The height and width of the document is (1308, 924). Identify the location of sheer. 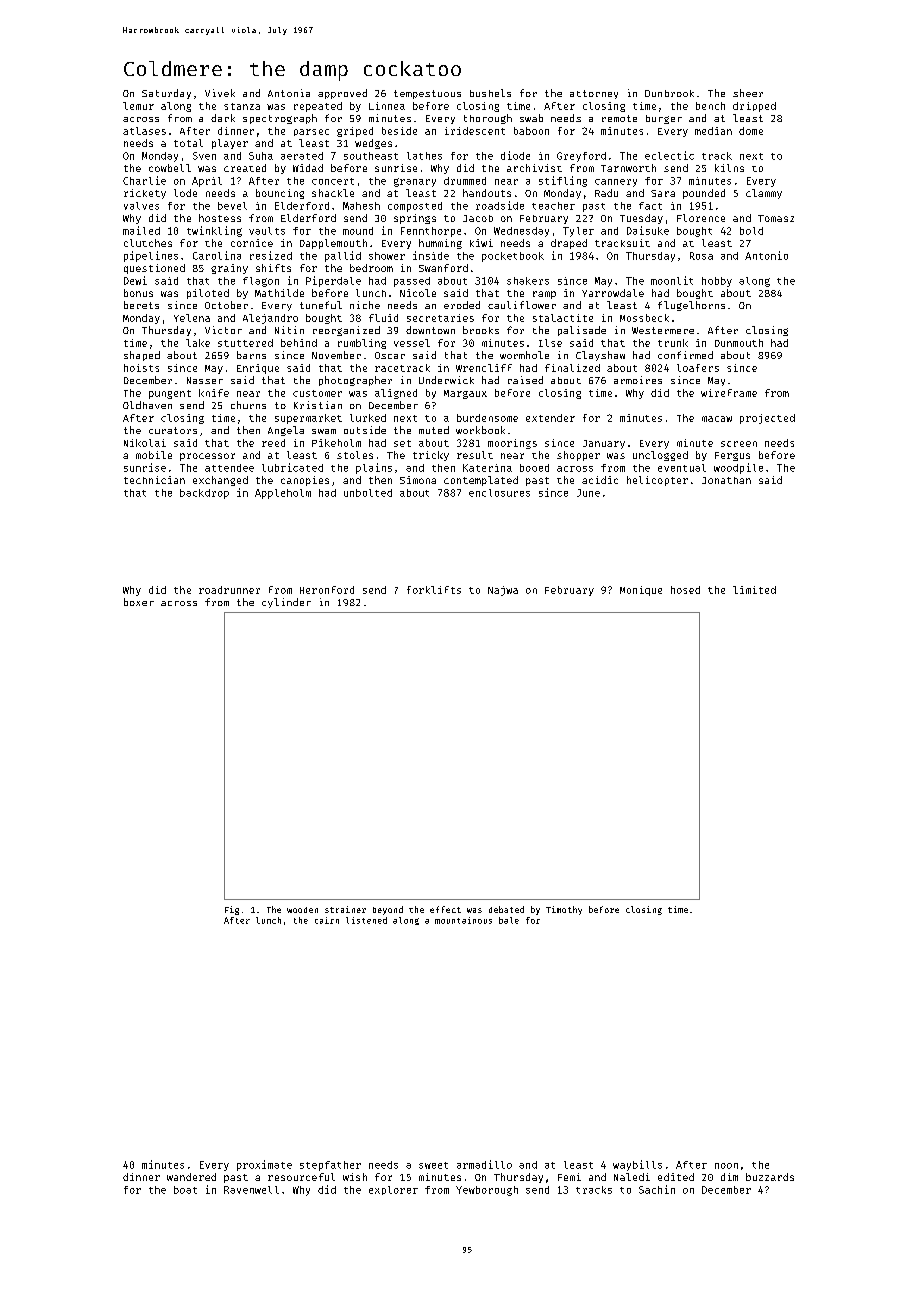
(748, 93).
